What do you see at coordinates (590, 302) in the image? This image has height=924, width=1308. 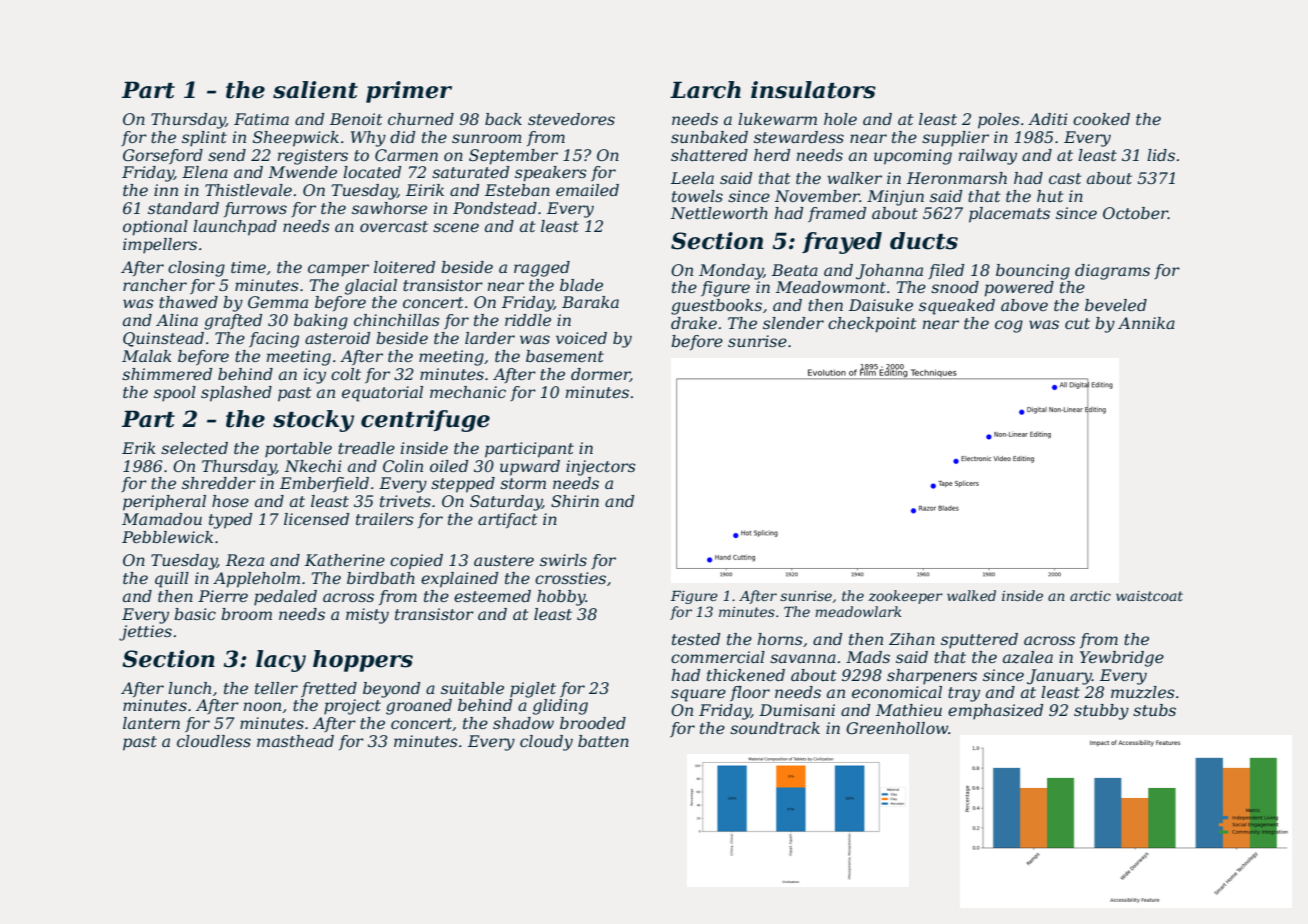 I see `Baraka` at bounding box center [590, 302].
